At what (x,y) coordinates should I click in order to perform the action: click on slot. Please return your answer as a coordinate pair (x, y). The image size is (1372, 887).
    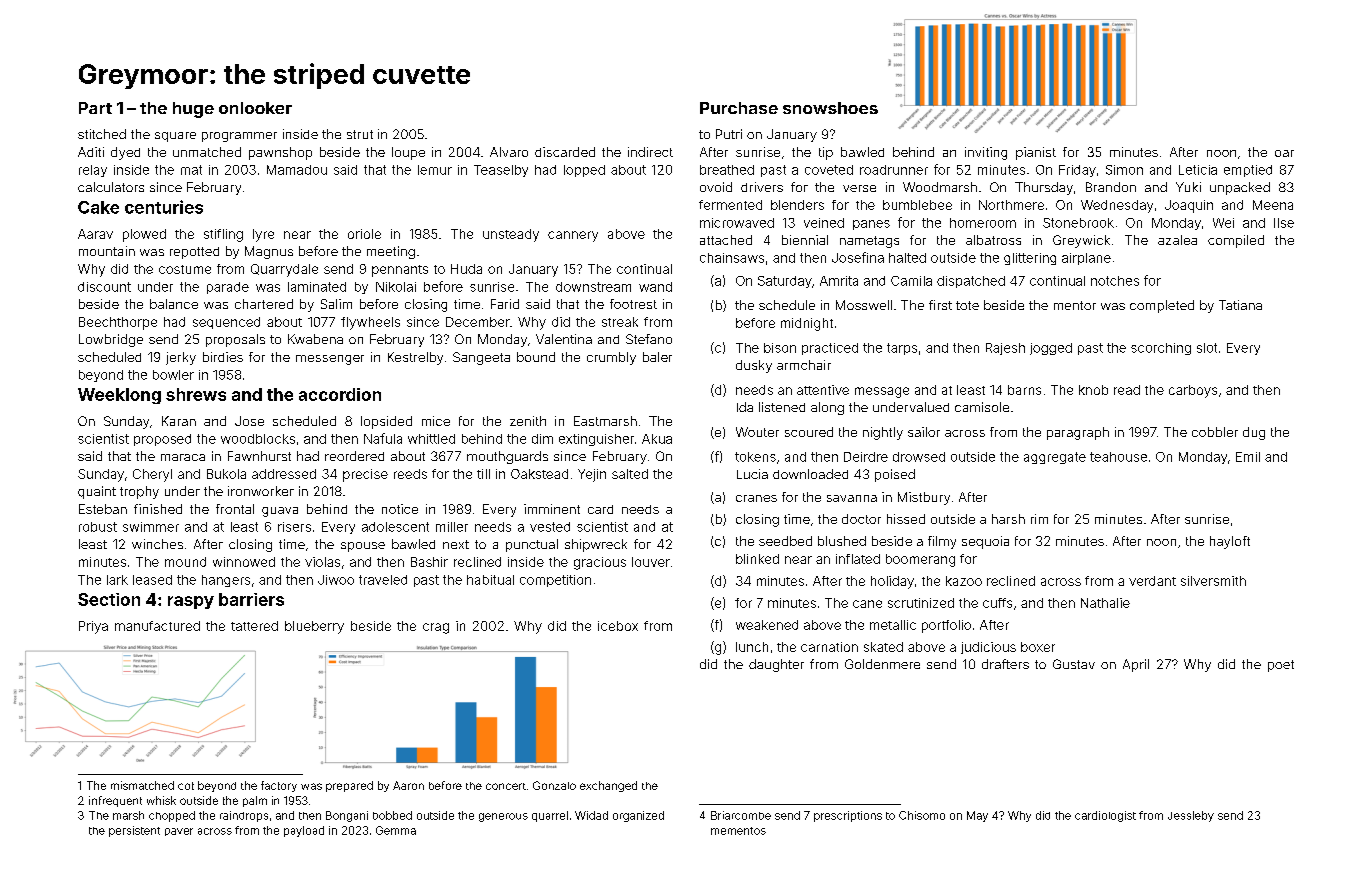
    Looking at the image, I should click on (1207, 348).
